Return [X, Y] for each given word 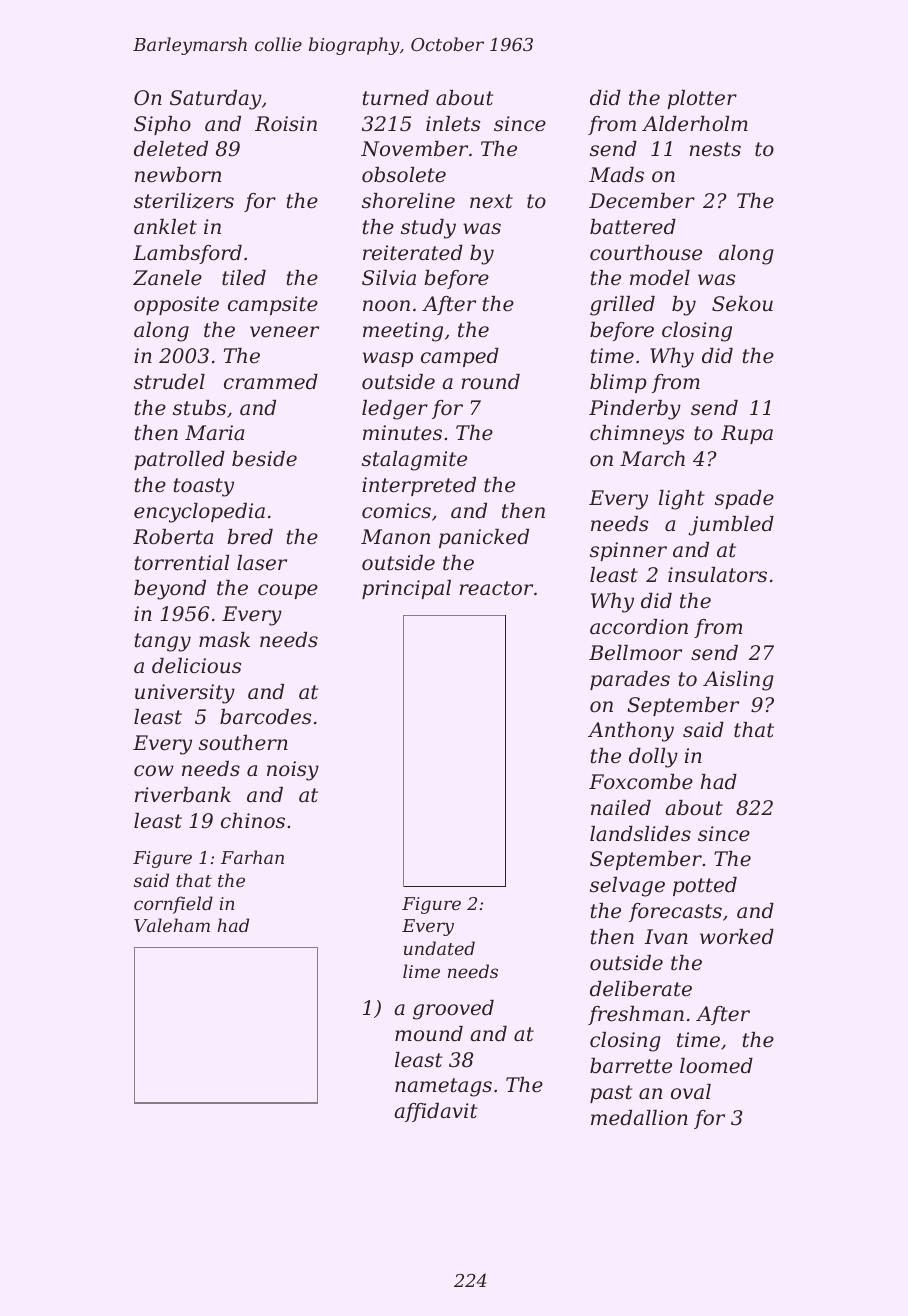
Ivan [666, 937]
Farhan [252, 857]
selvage [627, 887]
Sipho [162, 125]
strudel [169, 382]
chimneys [637, 435]
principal [406, 589]
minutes [402, 433]
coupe [288, 591]
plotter [702, 99]
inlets [453, 124]
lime [421, 971]
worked [737, 937]
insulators [717, 575]
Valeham [172, 925]
